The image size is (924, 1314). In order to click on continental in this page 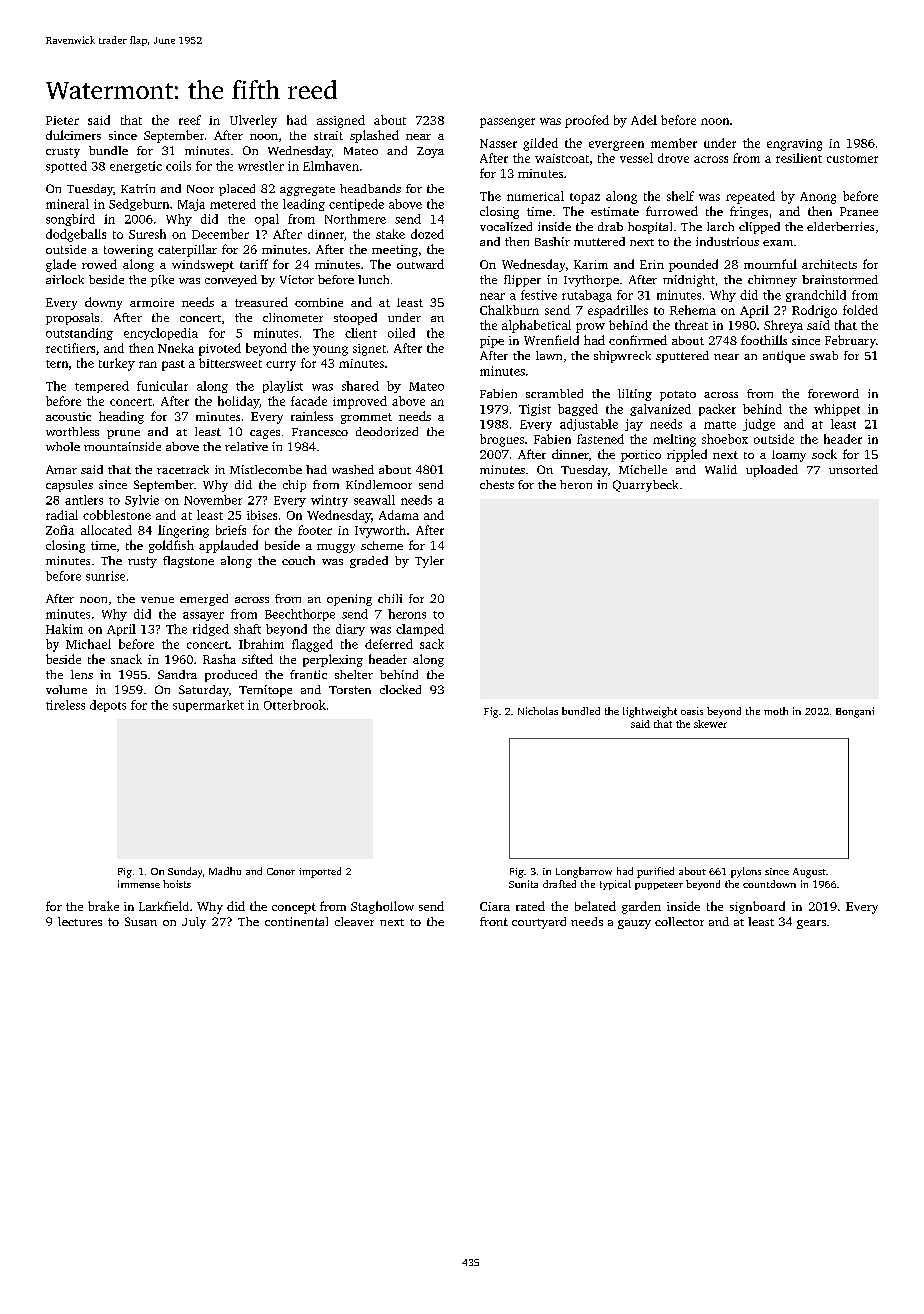, I will do `click(296, 921)`.
